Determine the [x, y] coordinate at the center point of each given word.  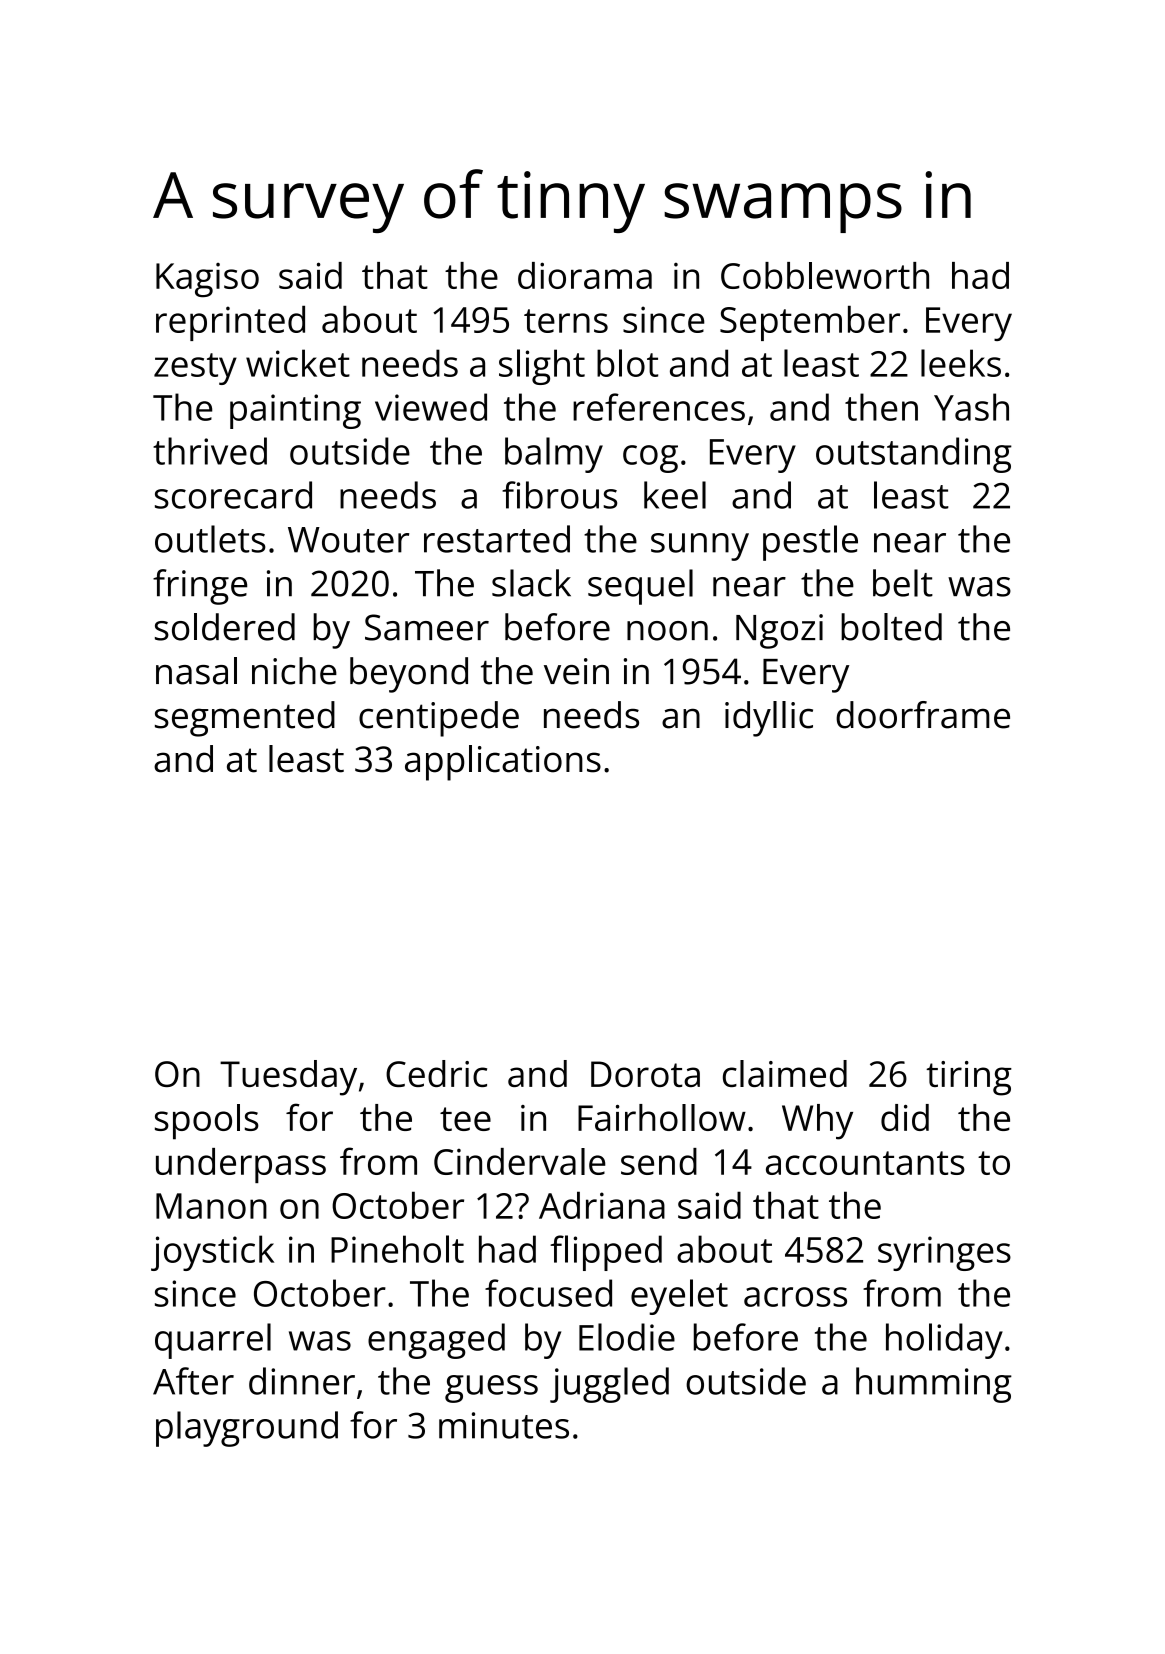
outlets [210, 539]
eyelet [679, 1297]
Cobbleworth [825, 275]
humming [934, 1385]
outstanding [914, 455]
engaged [436, 1341]
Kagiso [207, 280]
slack [531, 583]
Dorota [645, 1074]
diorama [585, 275]
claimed [785, 1073]
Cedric [436, 1073]
